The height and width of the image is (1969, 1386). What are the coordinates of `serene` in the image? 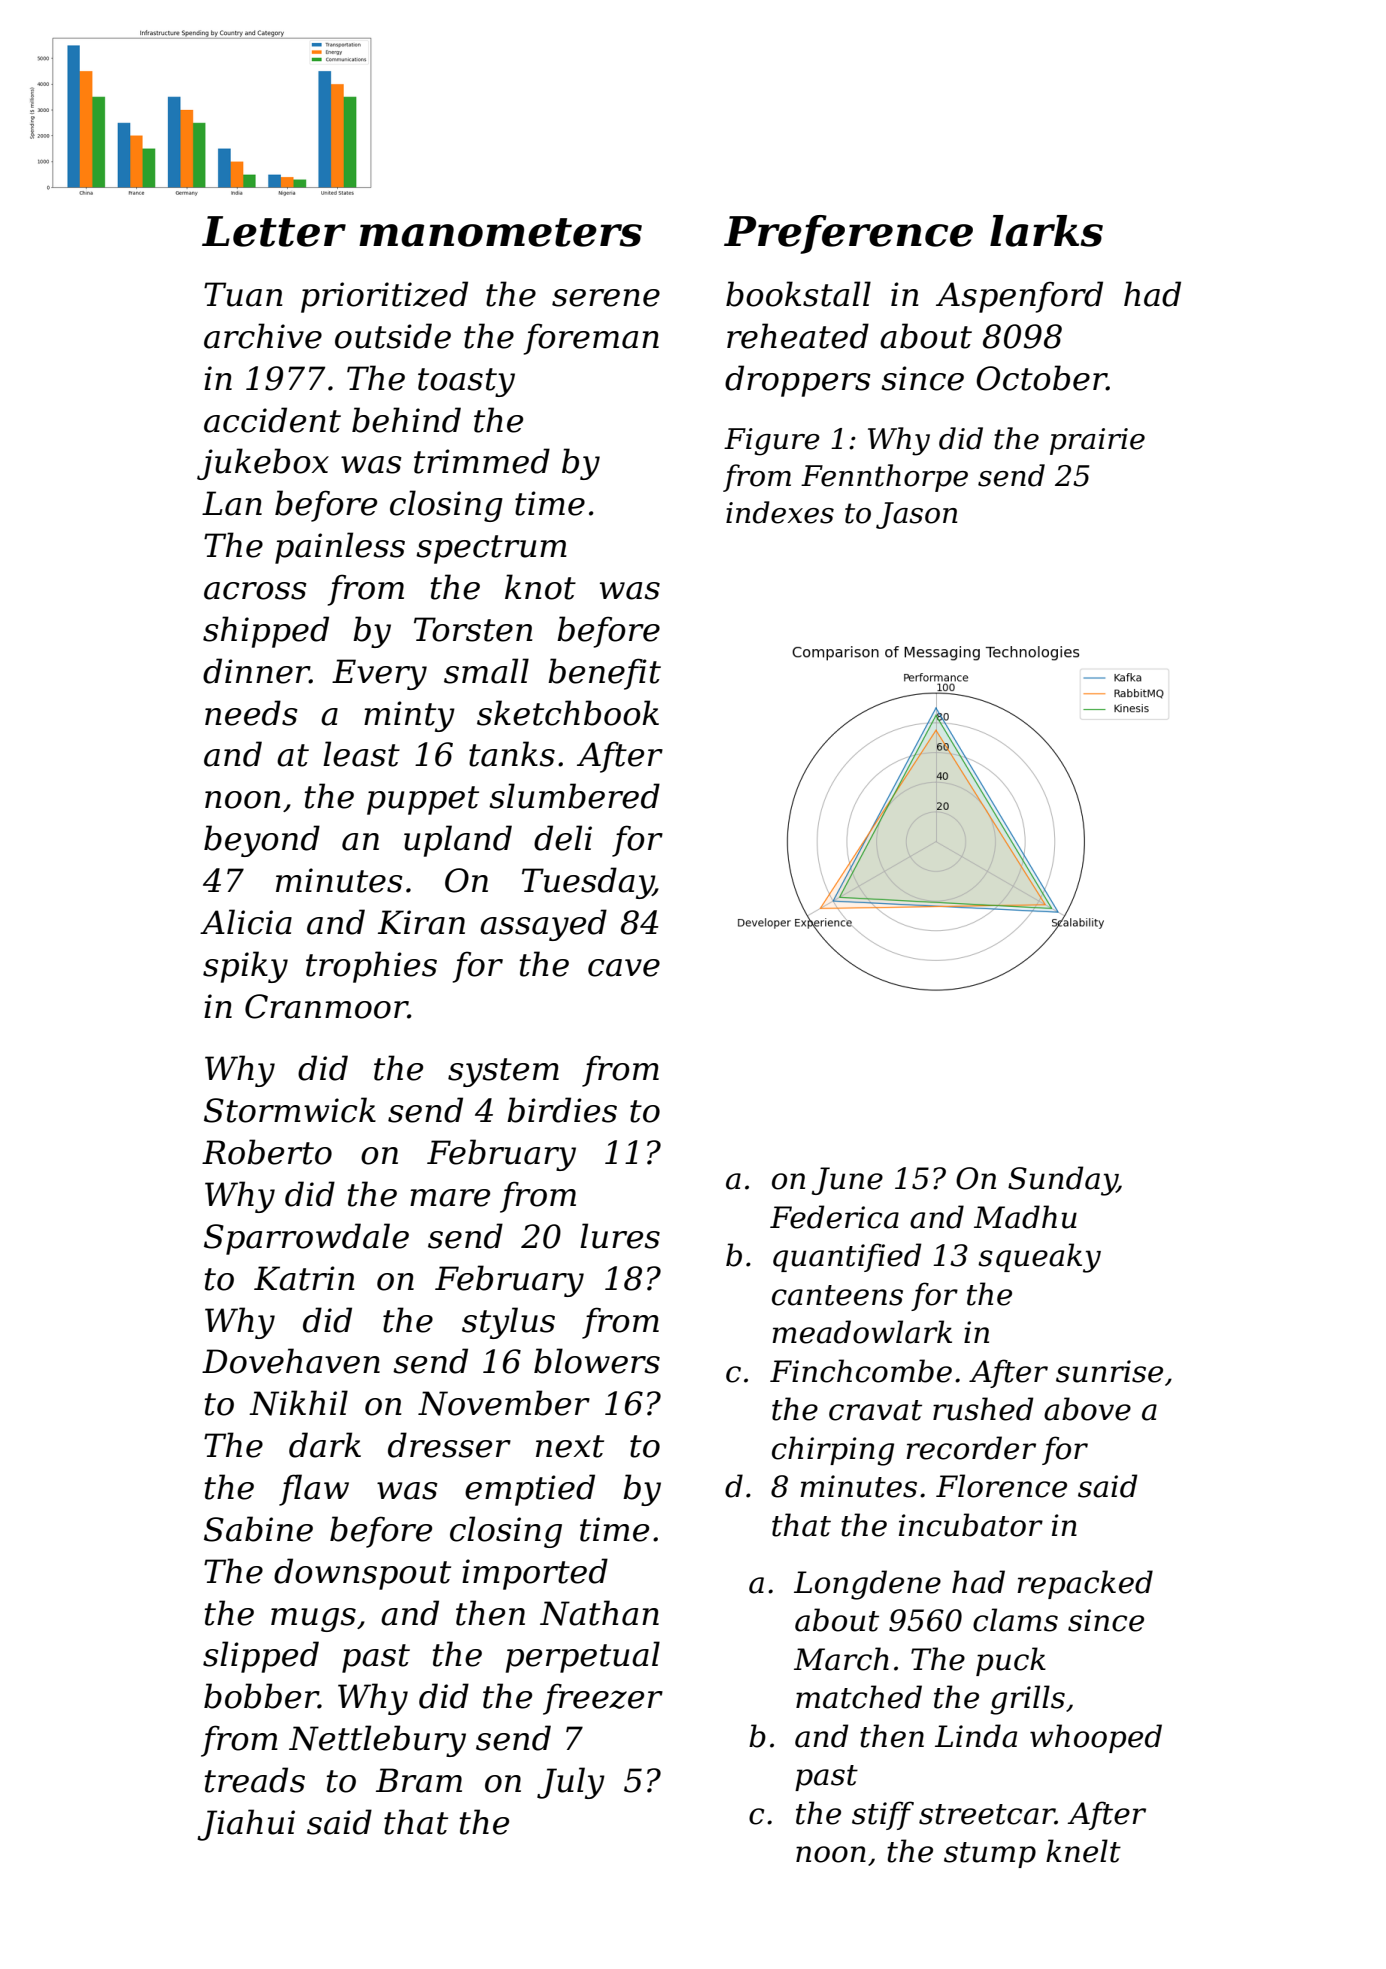 It's located at (606, 298).
